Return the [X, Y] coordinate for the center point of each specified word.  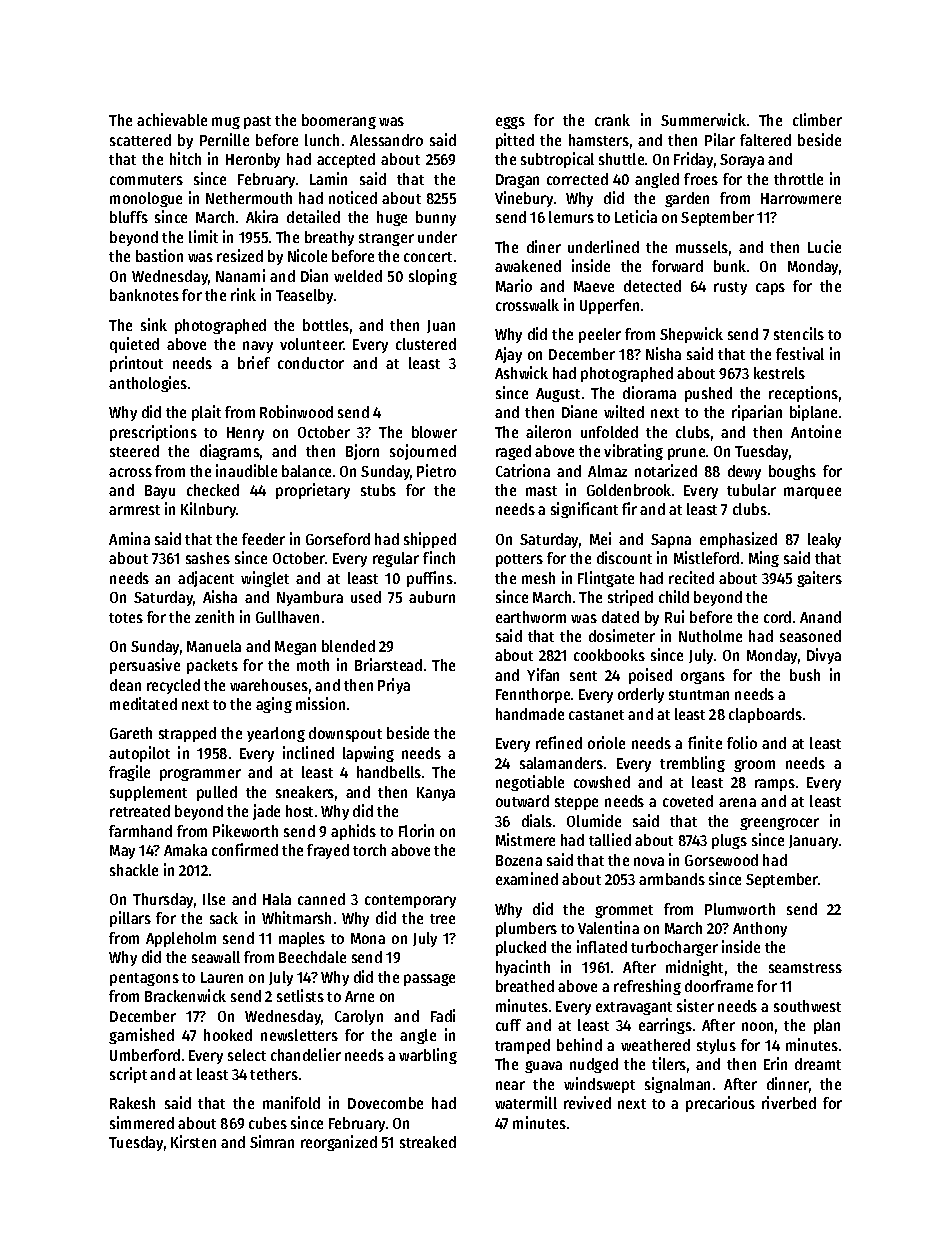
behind [579, 1044]
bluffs [129, 217]
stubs [378, 490]
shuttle [621, 159]
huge [392, 218]
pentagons [144, 979]
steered [134, 451]
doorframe [719, 986]
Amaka [185, 850]
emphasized [738, 540]
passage [429, 980]
